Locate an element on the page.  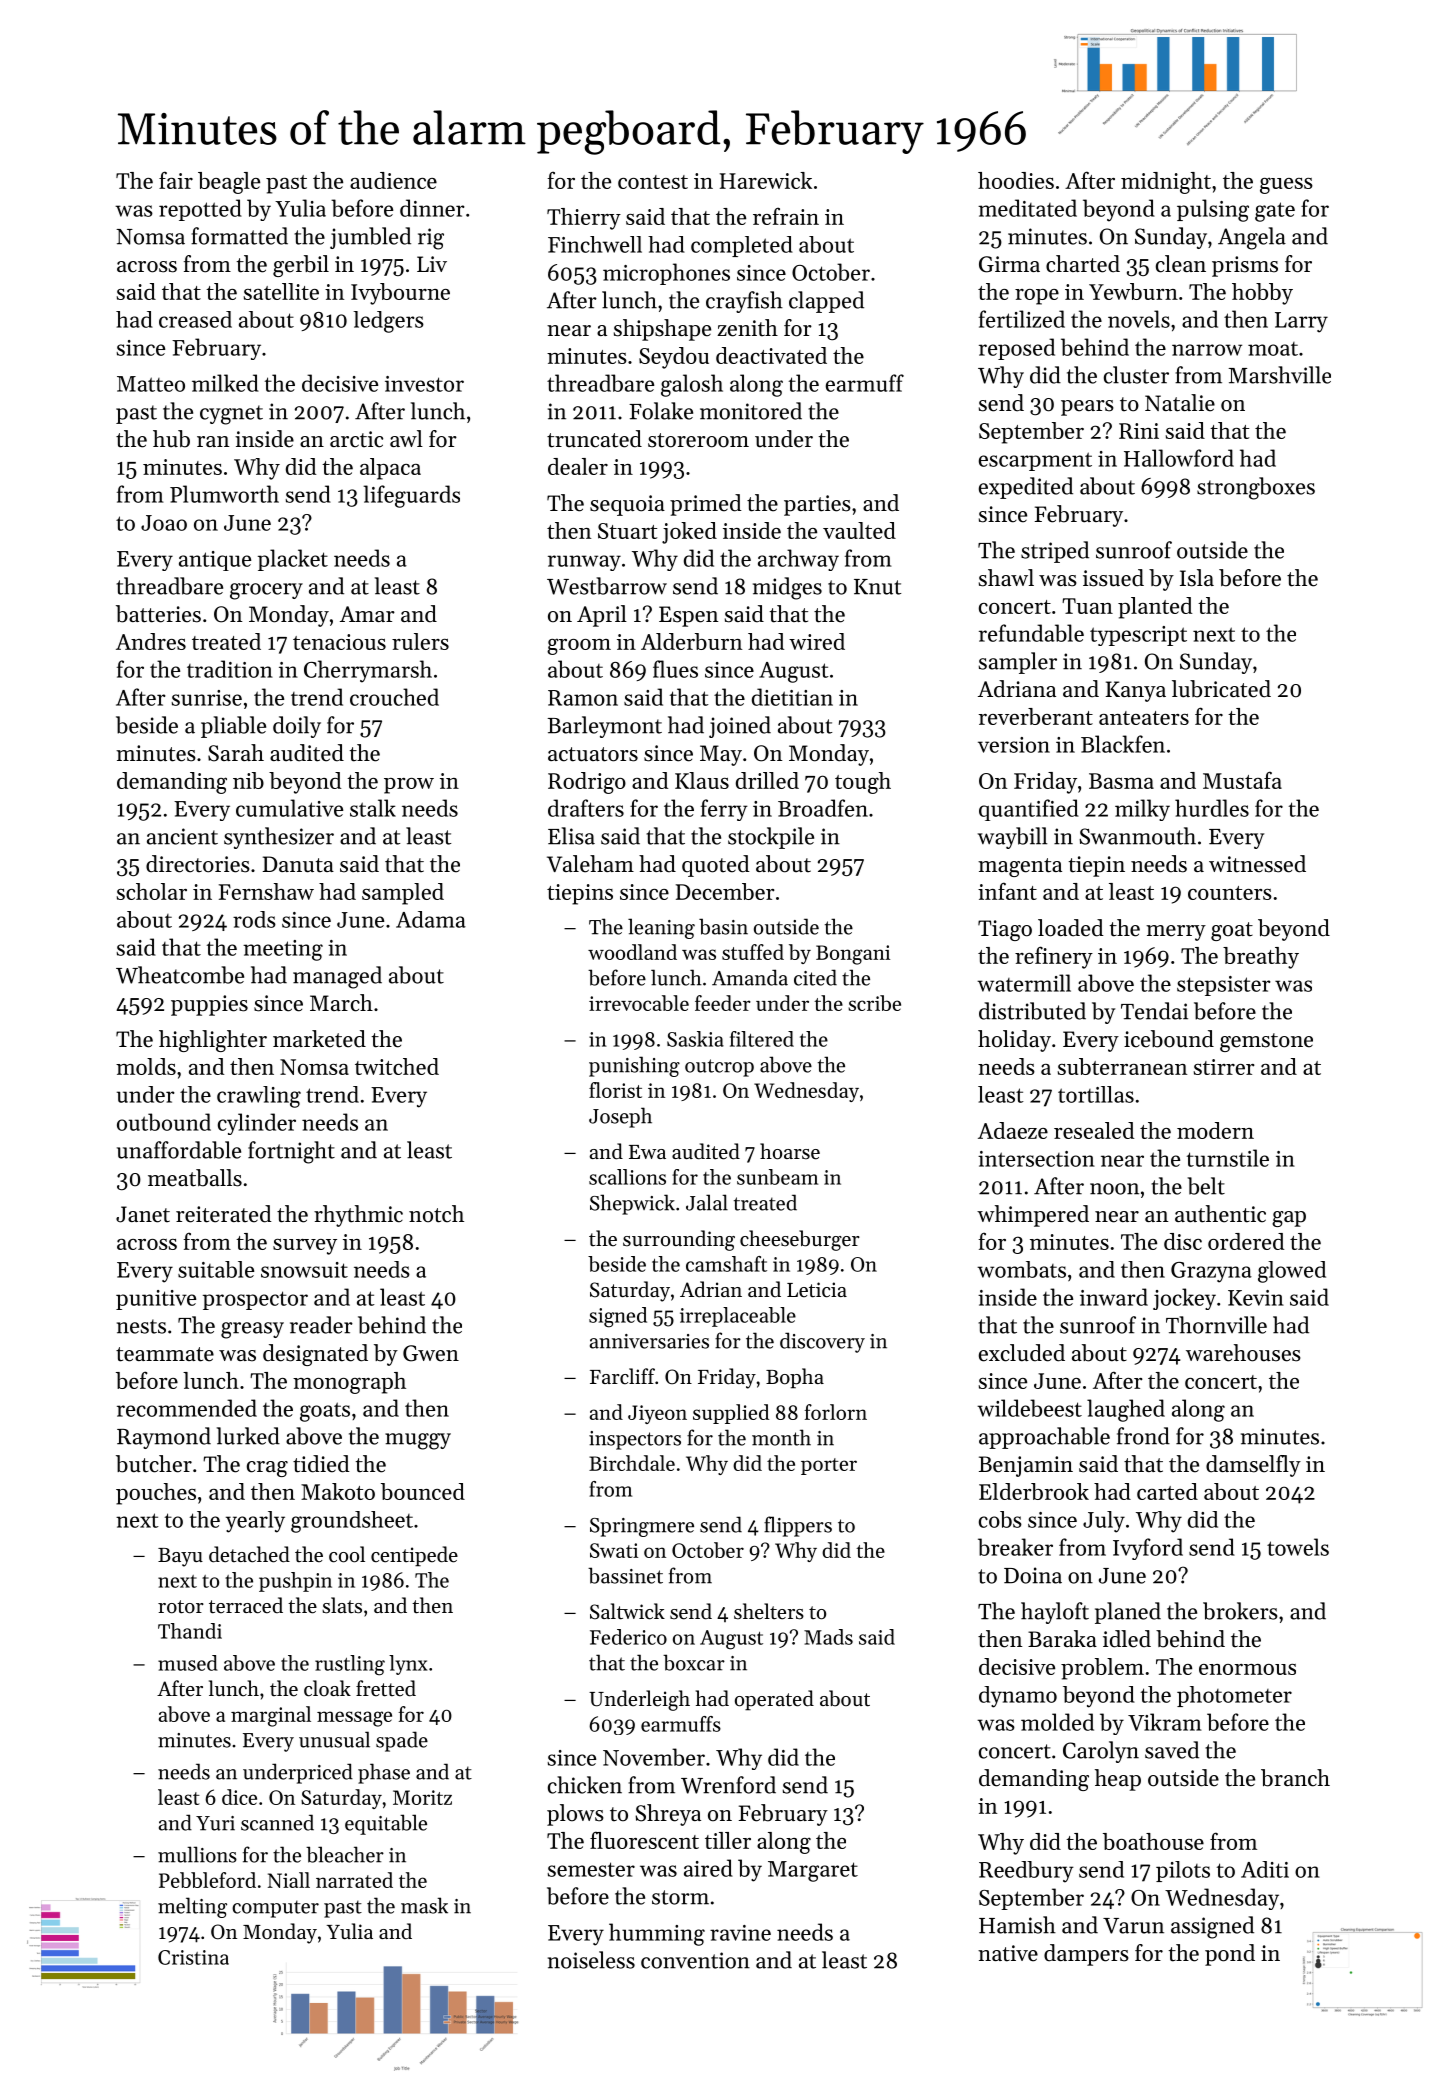
notch is located at coordinates (436, 1214).
